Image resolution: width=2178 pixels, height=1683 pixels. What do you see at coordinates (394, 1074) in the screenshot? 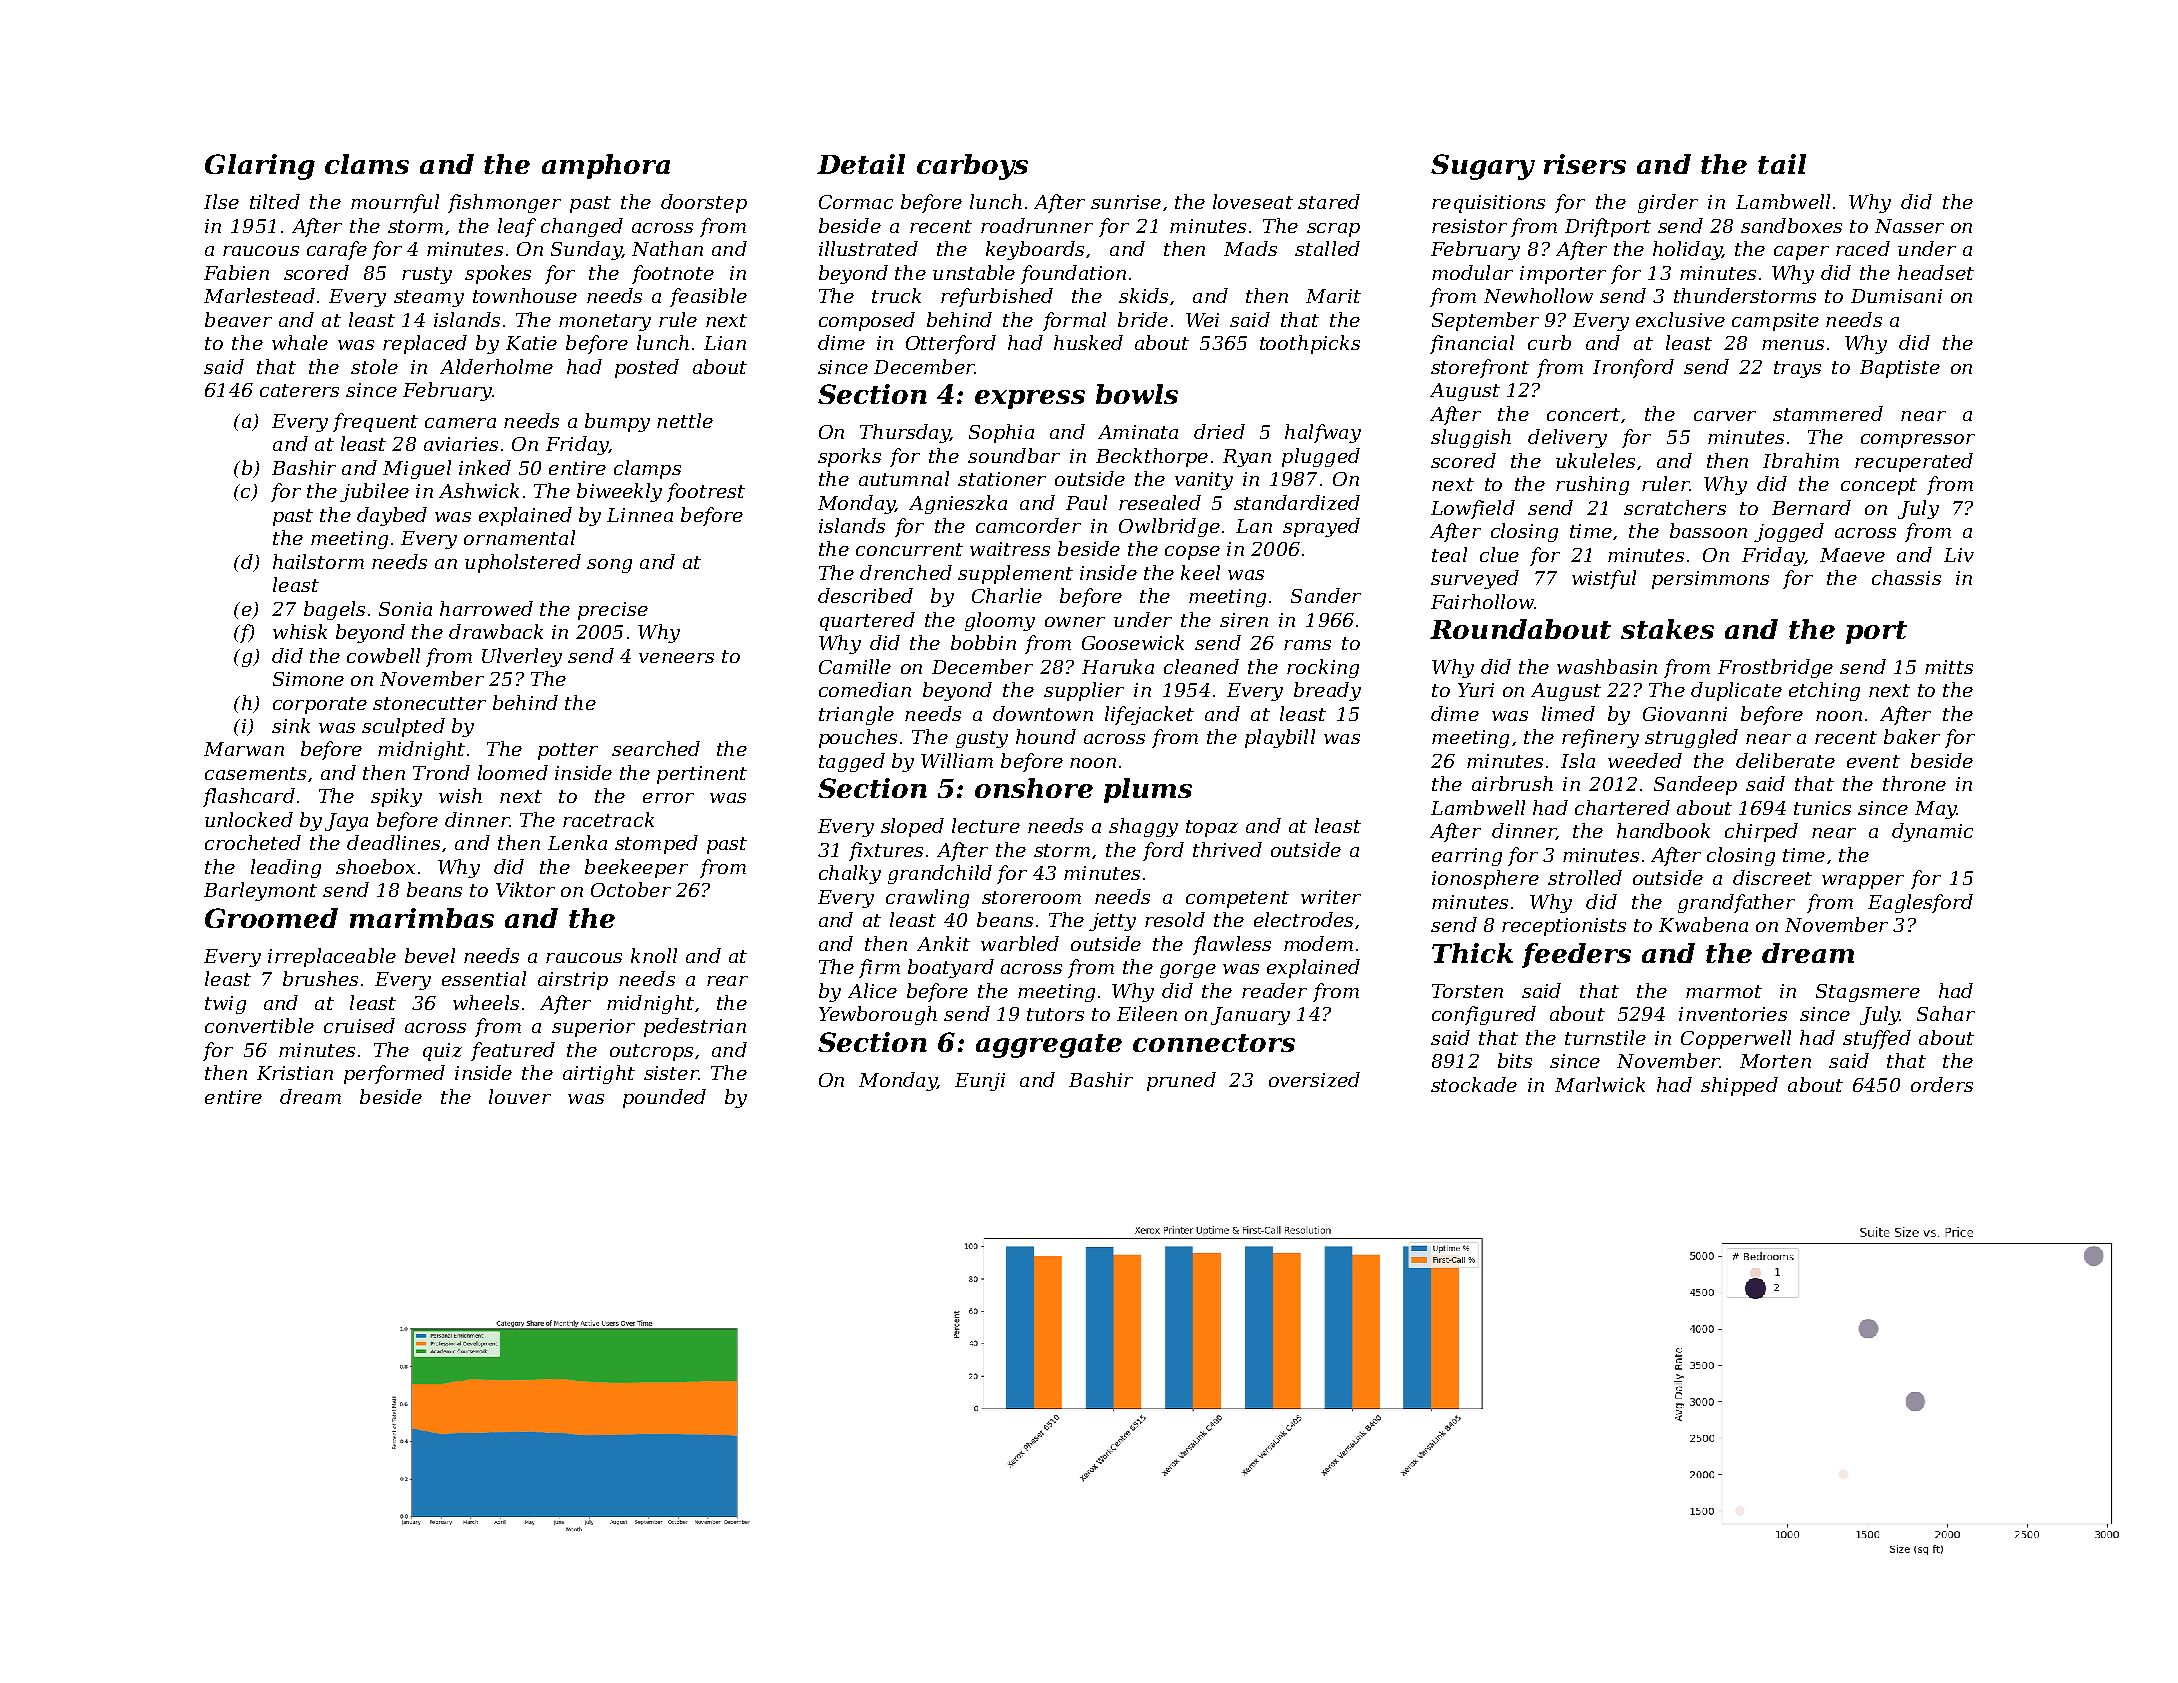
I see `performed` at bounding box center [394, 1074].
